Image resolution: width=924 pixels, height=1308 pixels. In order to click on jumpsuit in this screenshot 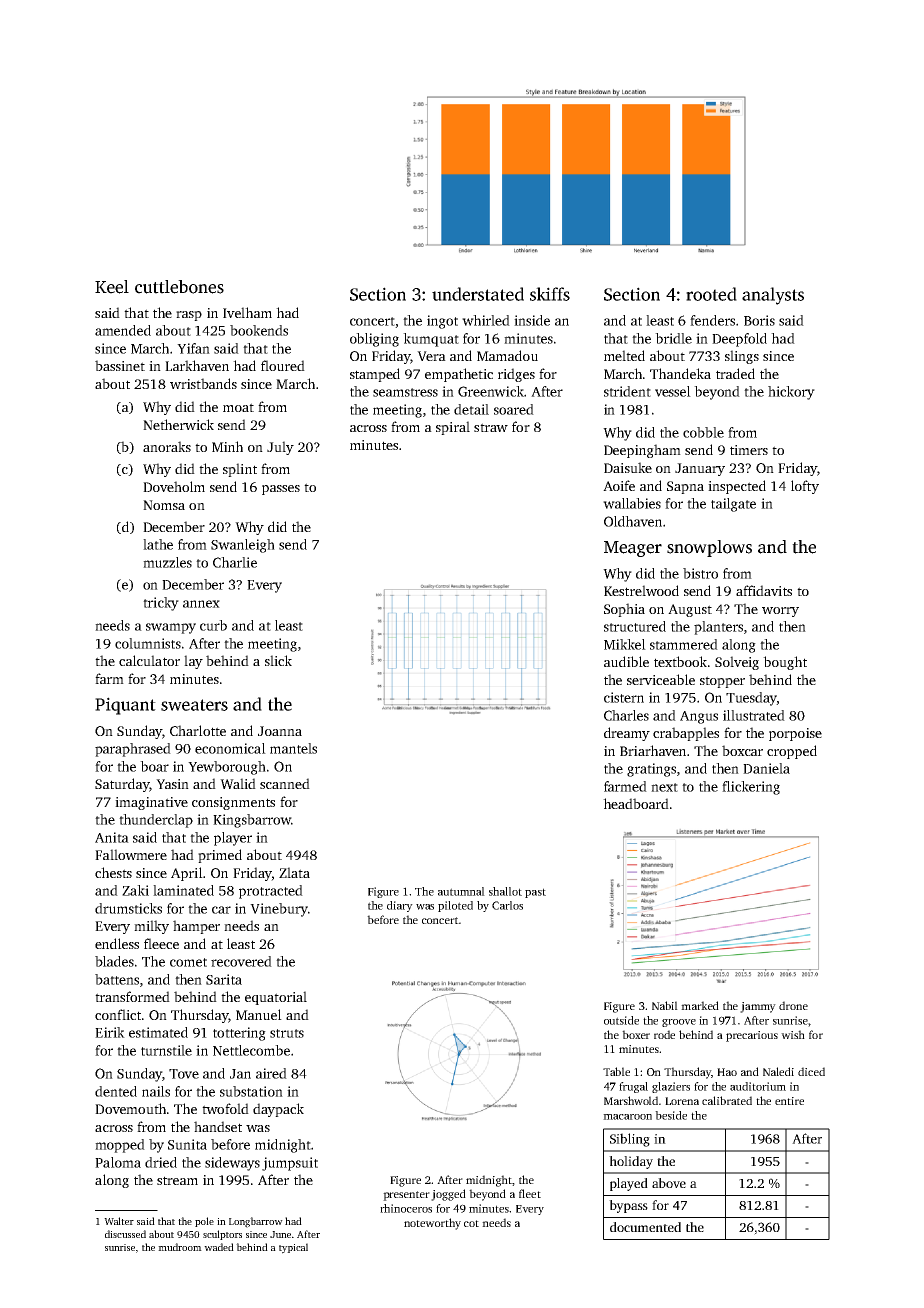, I will do `click(290, 1164)`.
